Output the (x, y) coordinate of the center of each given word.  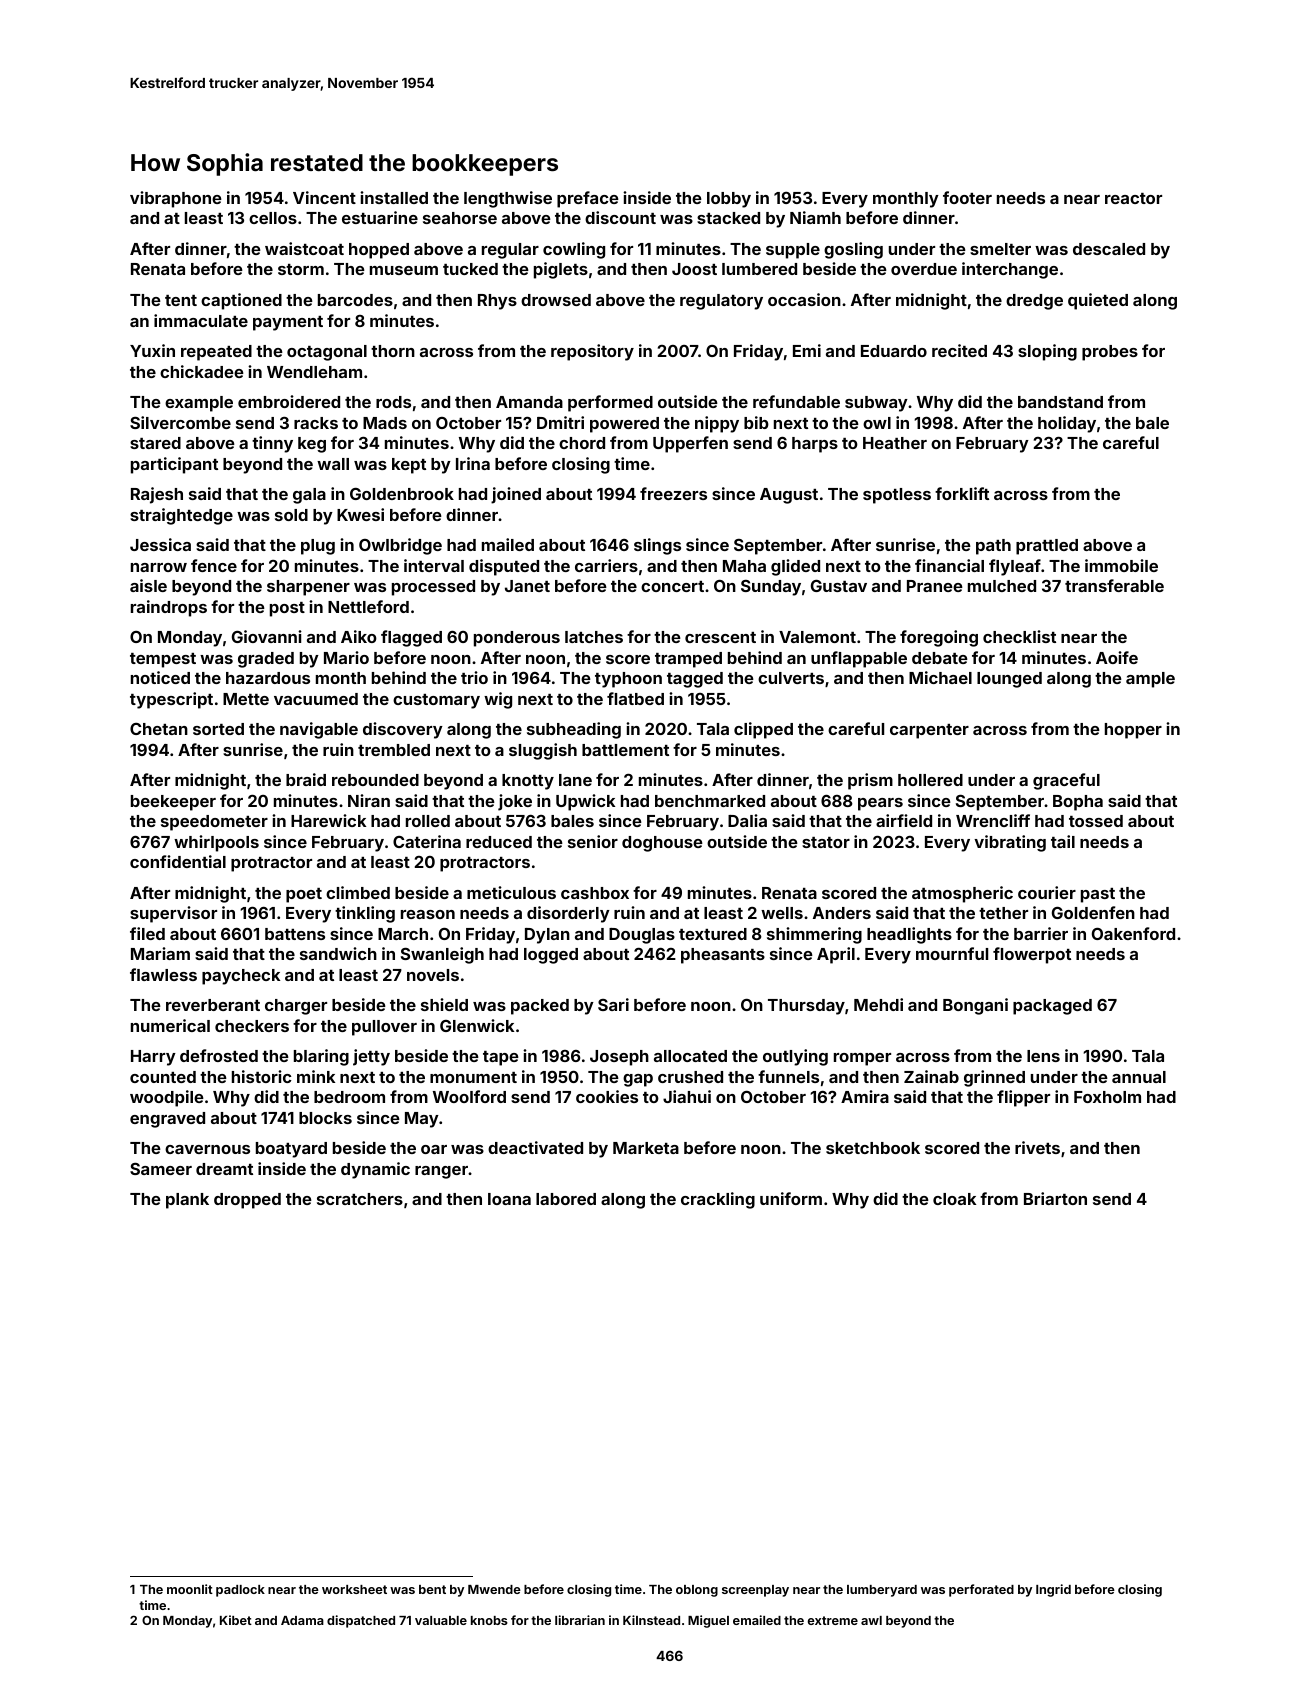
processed (433, 588)
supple (793, 251)
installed (394, 197)
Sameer (161, 1169)
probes (1110, 353)
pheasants (723, 956)
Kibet (236, 1620)
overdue (924, 269)
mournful (952, 953)
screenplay (755, 1591)
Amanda (529, 402)
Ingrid (1053, 1590)
